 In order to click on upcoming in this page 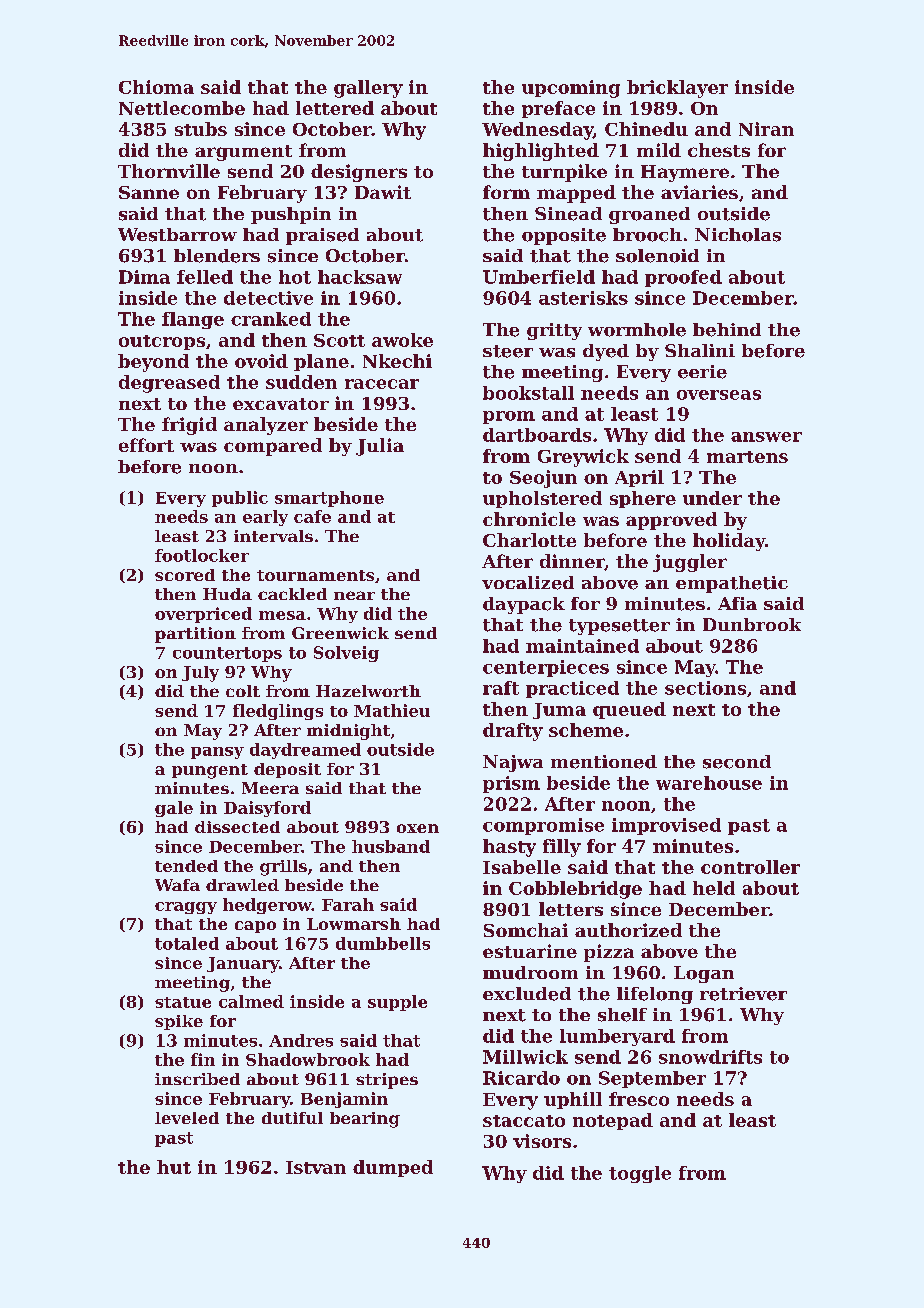, I will do `click(571, 89)`.
